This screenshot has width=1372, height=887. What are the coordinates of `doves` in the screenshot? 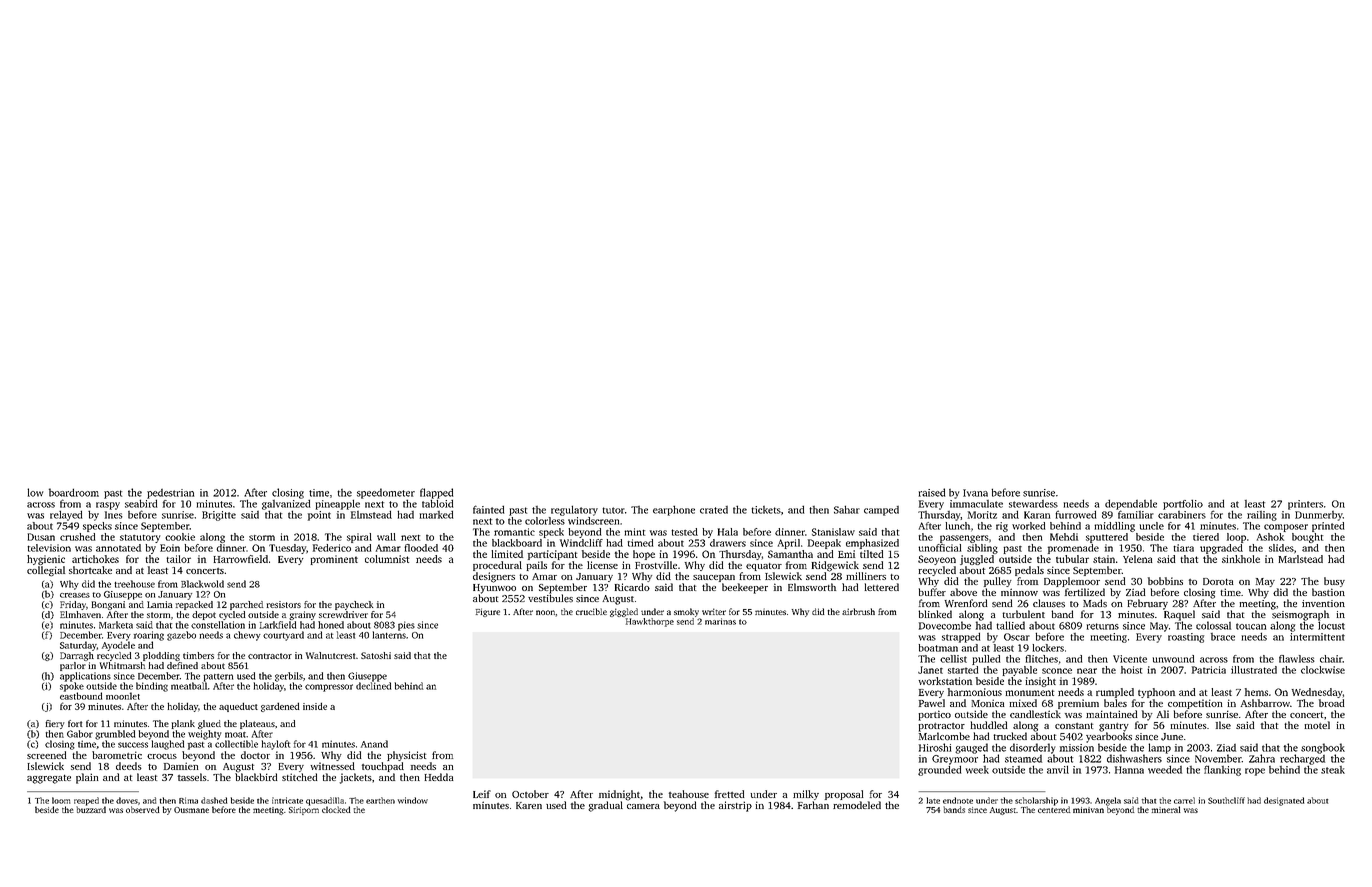 It's located at (127, 800).
